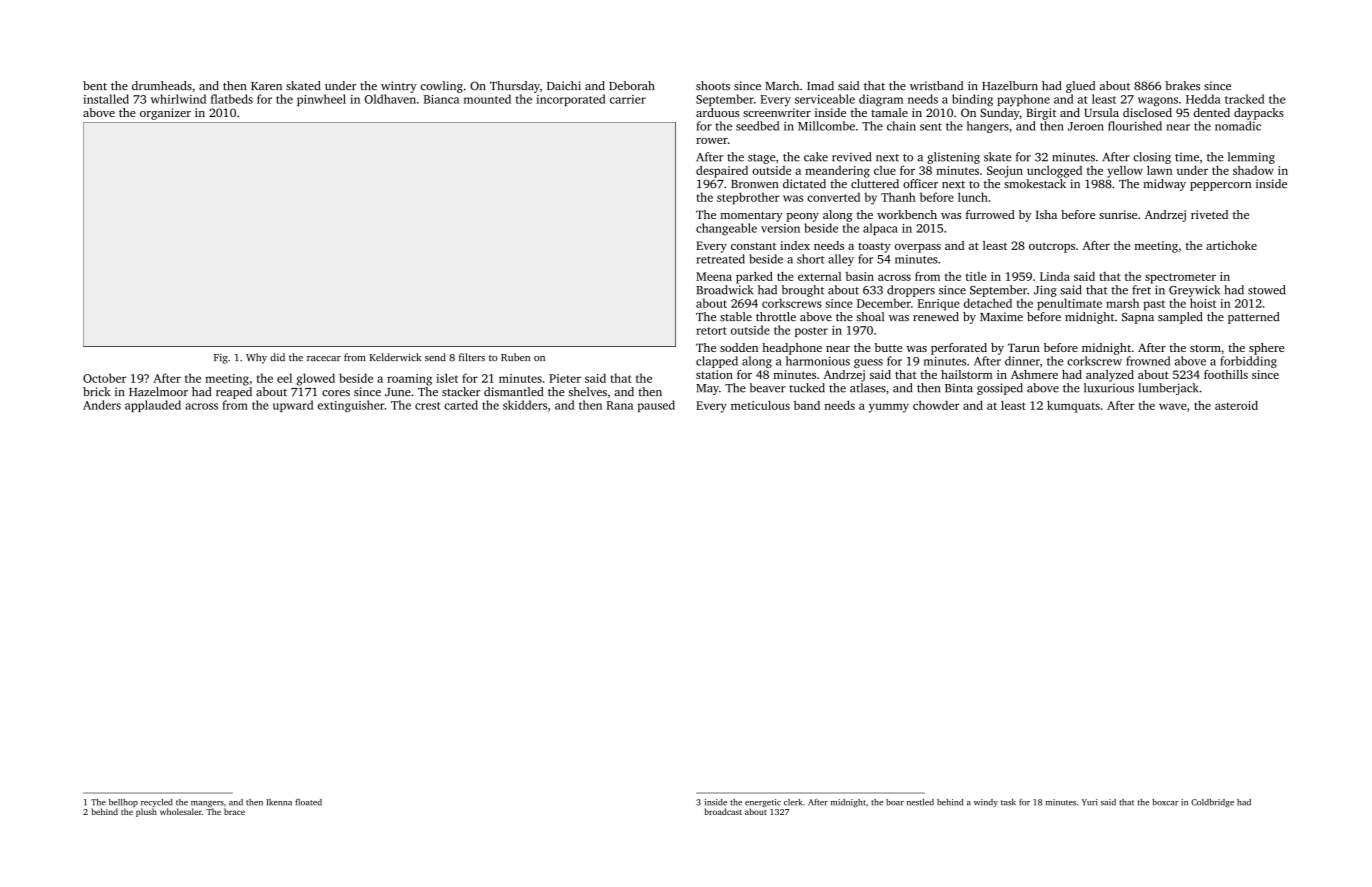 This screenshot has height=887, width=1372. I want to click on yummy, so click(889, 408).
